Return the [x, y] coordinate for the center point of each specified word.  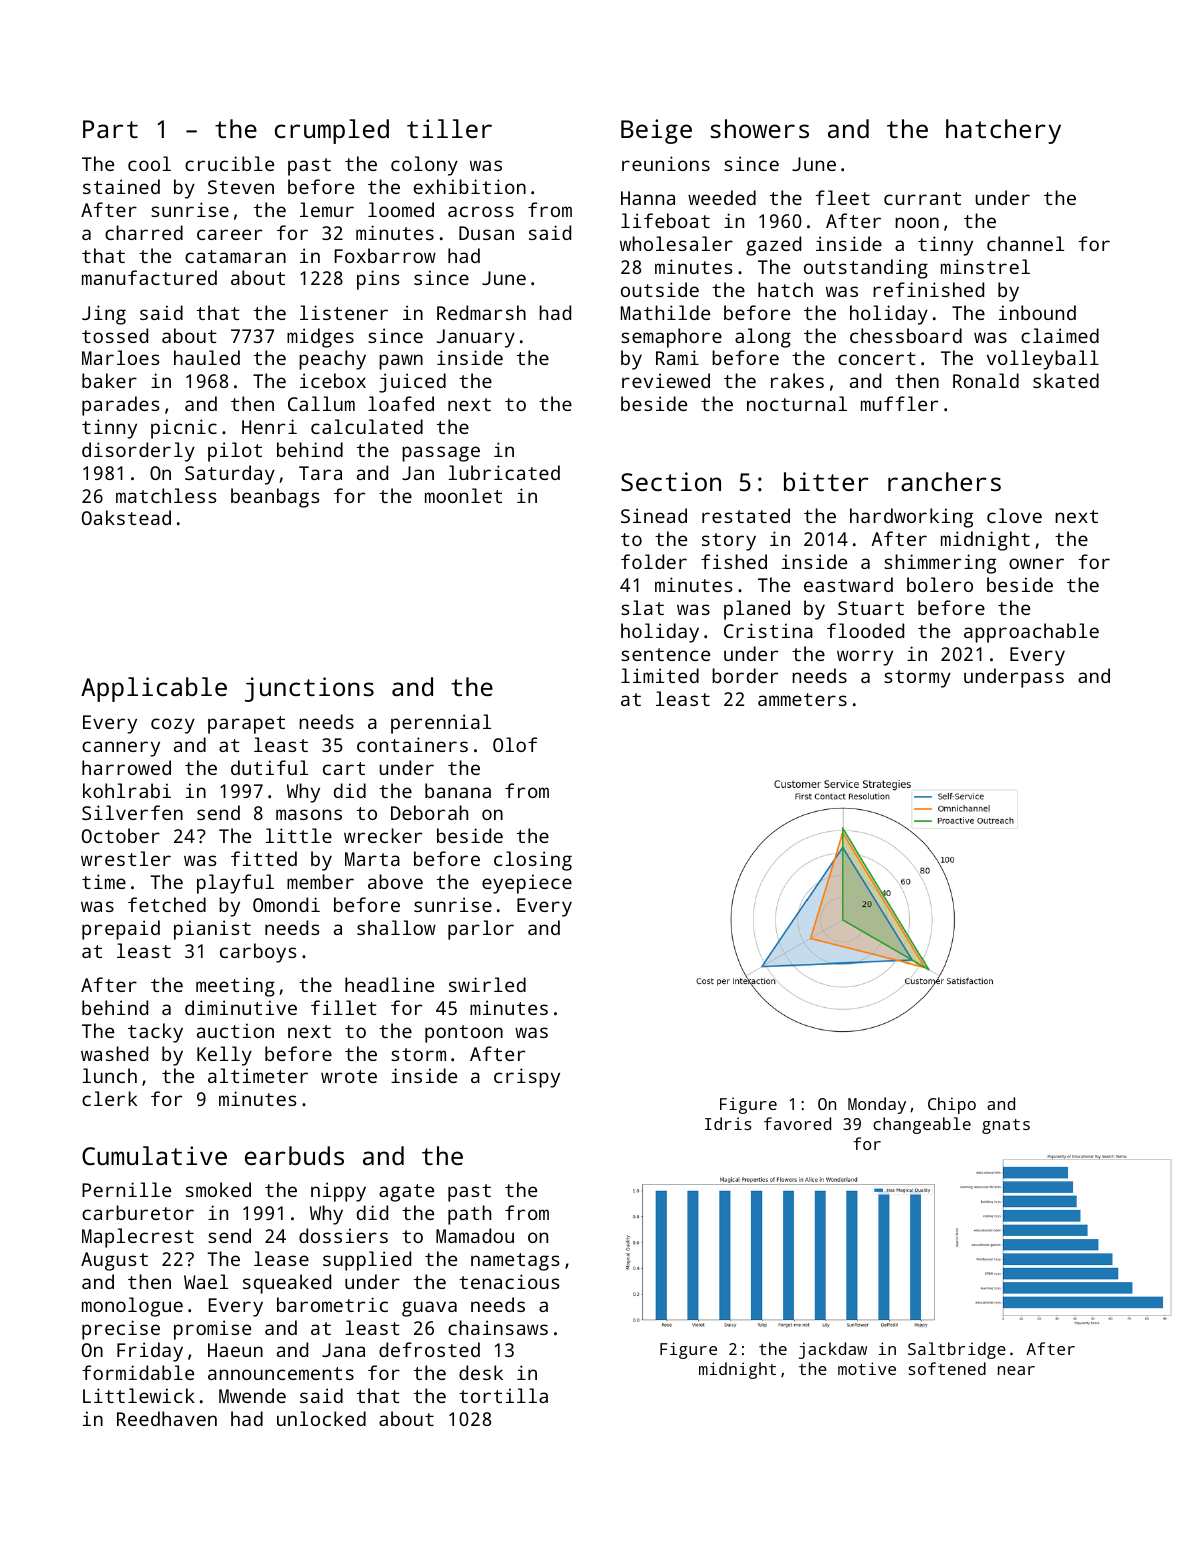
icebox [333, 380]
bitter [826, 481]
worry [865, 658]
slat [642, 607]
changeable [922, 1125]
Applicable [154, 689]
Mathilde [665, 312]
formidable [138, 1372]
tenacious [509, 1281]
